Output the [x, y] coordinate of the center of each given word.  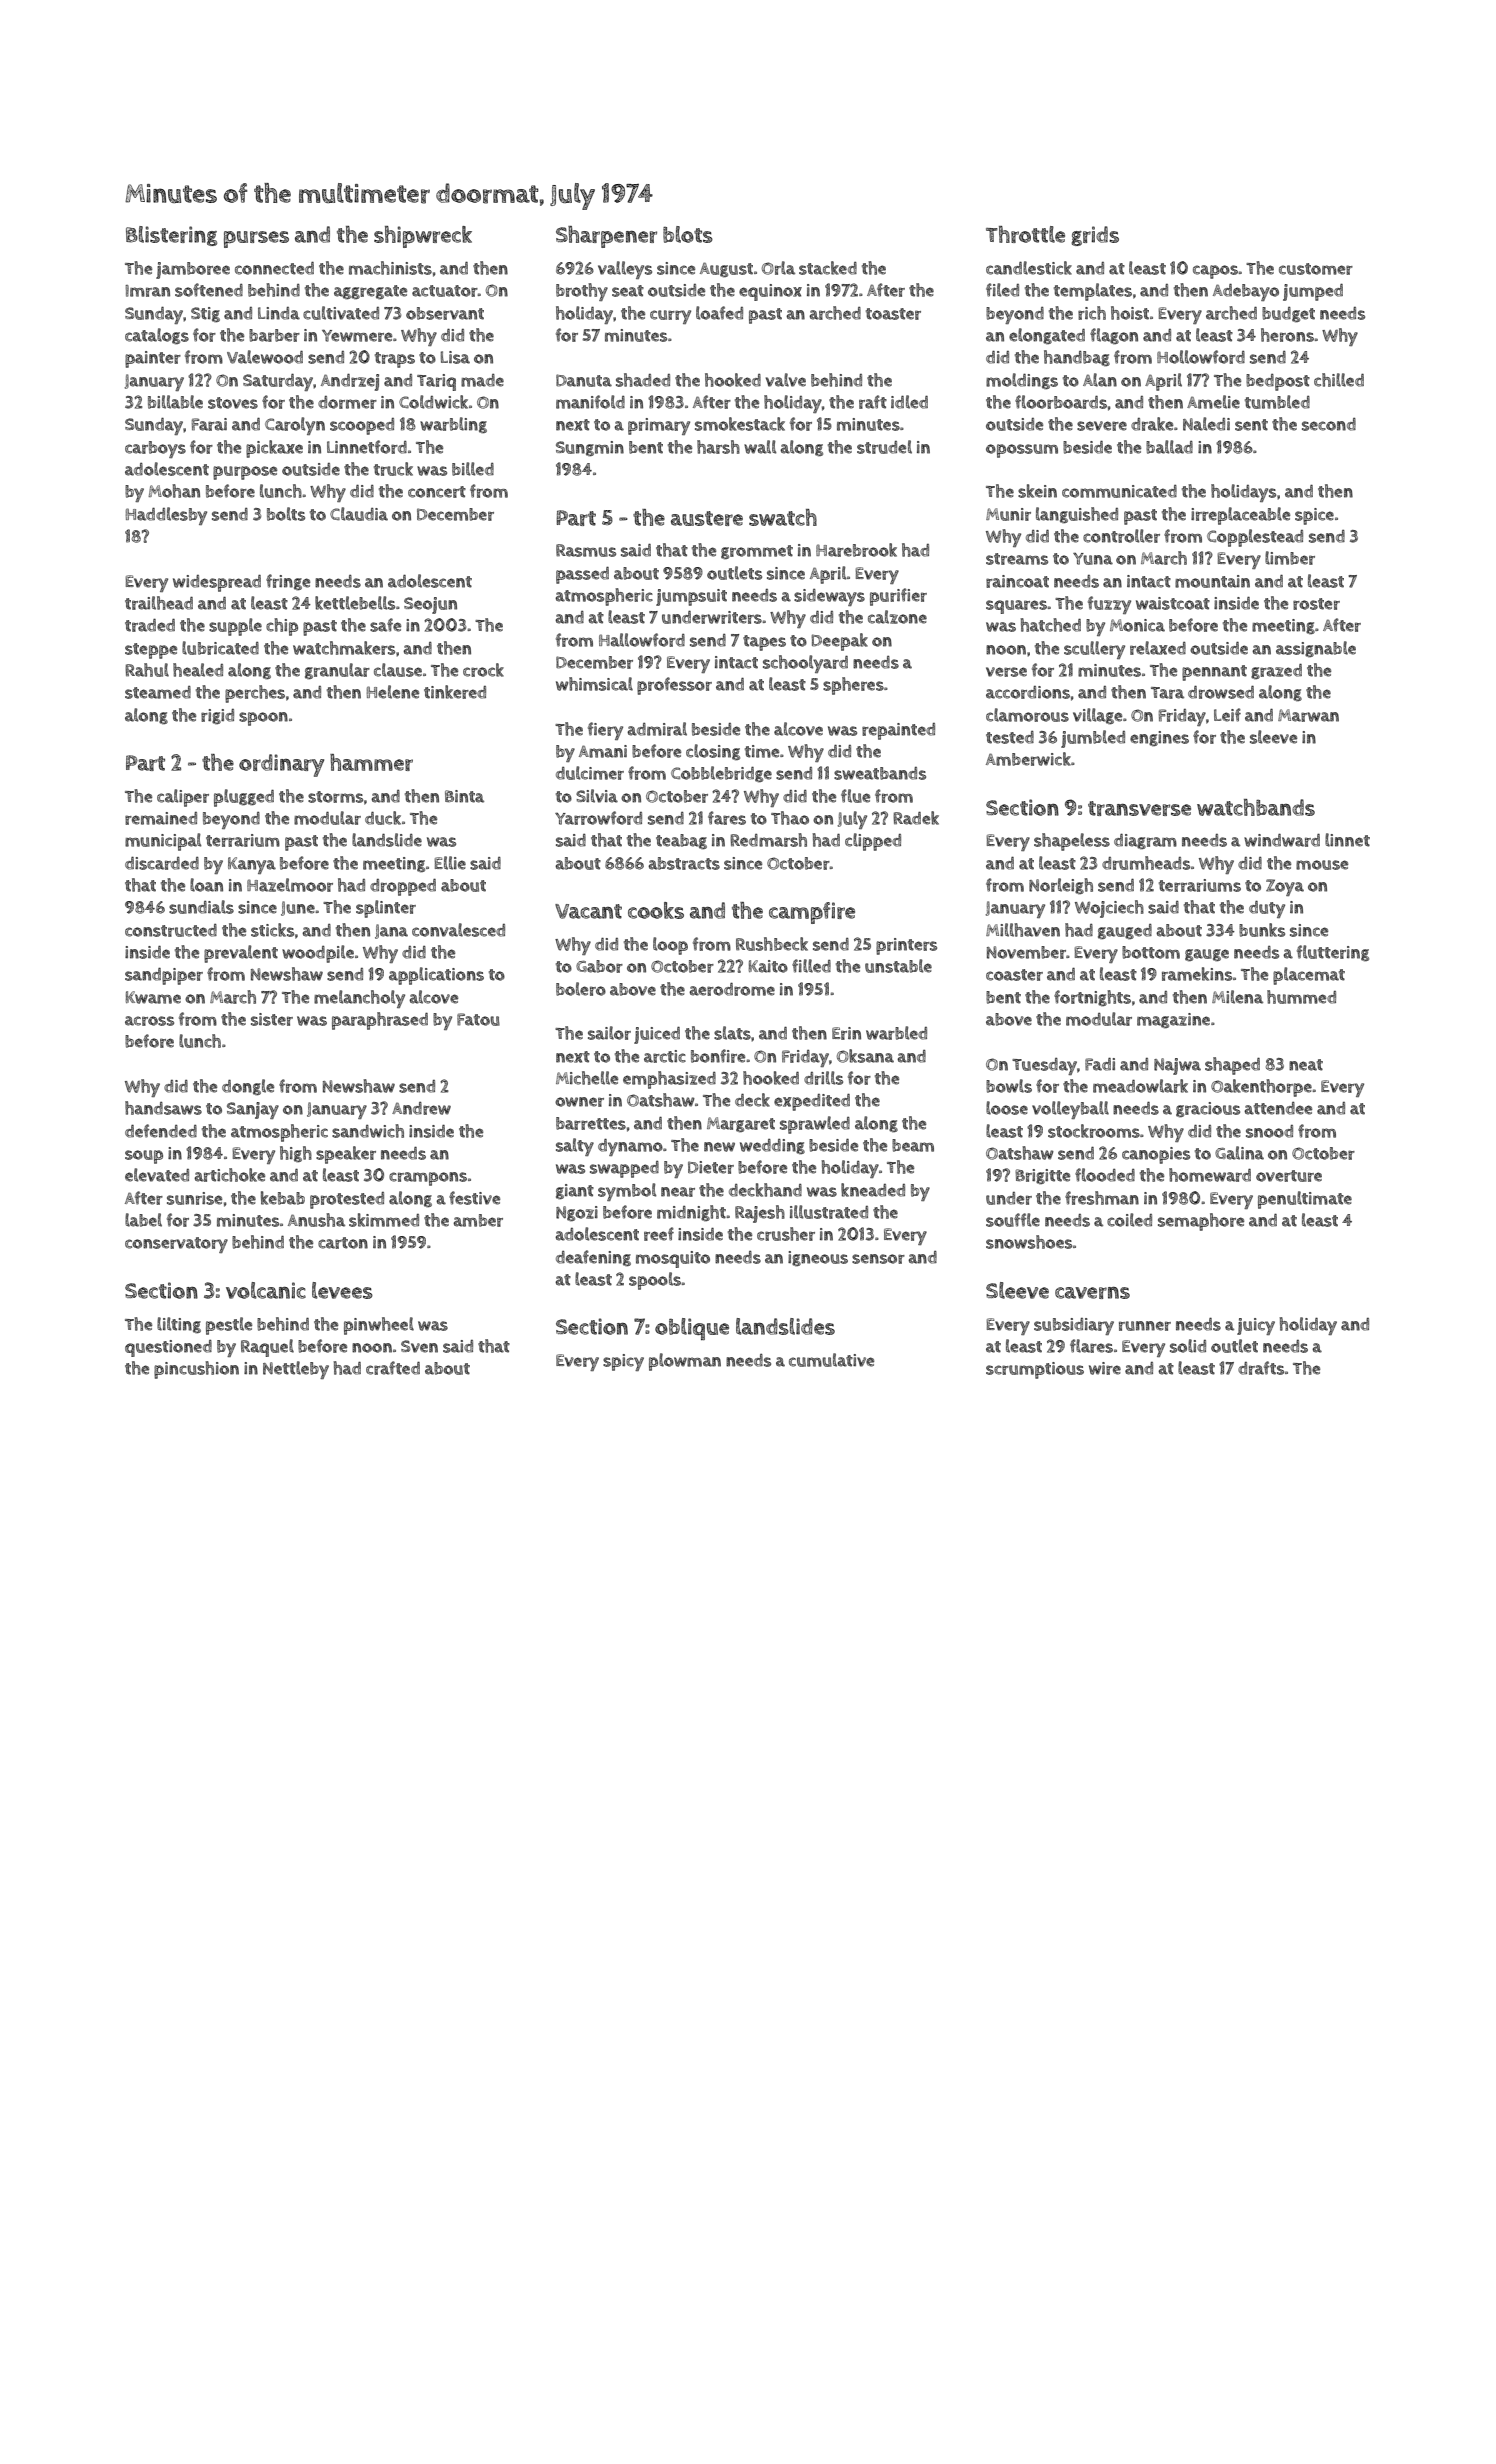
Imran [147, 291]
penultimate [1305, 1200]
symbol [627, 1192]
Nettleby [296, 1370]
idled [909, 402]
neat [1306, 1065]
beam [913, 1145]
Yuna [1093, 559]
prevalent [241, 954]
